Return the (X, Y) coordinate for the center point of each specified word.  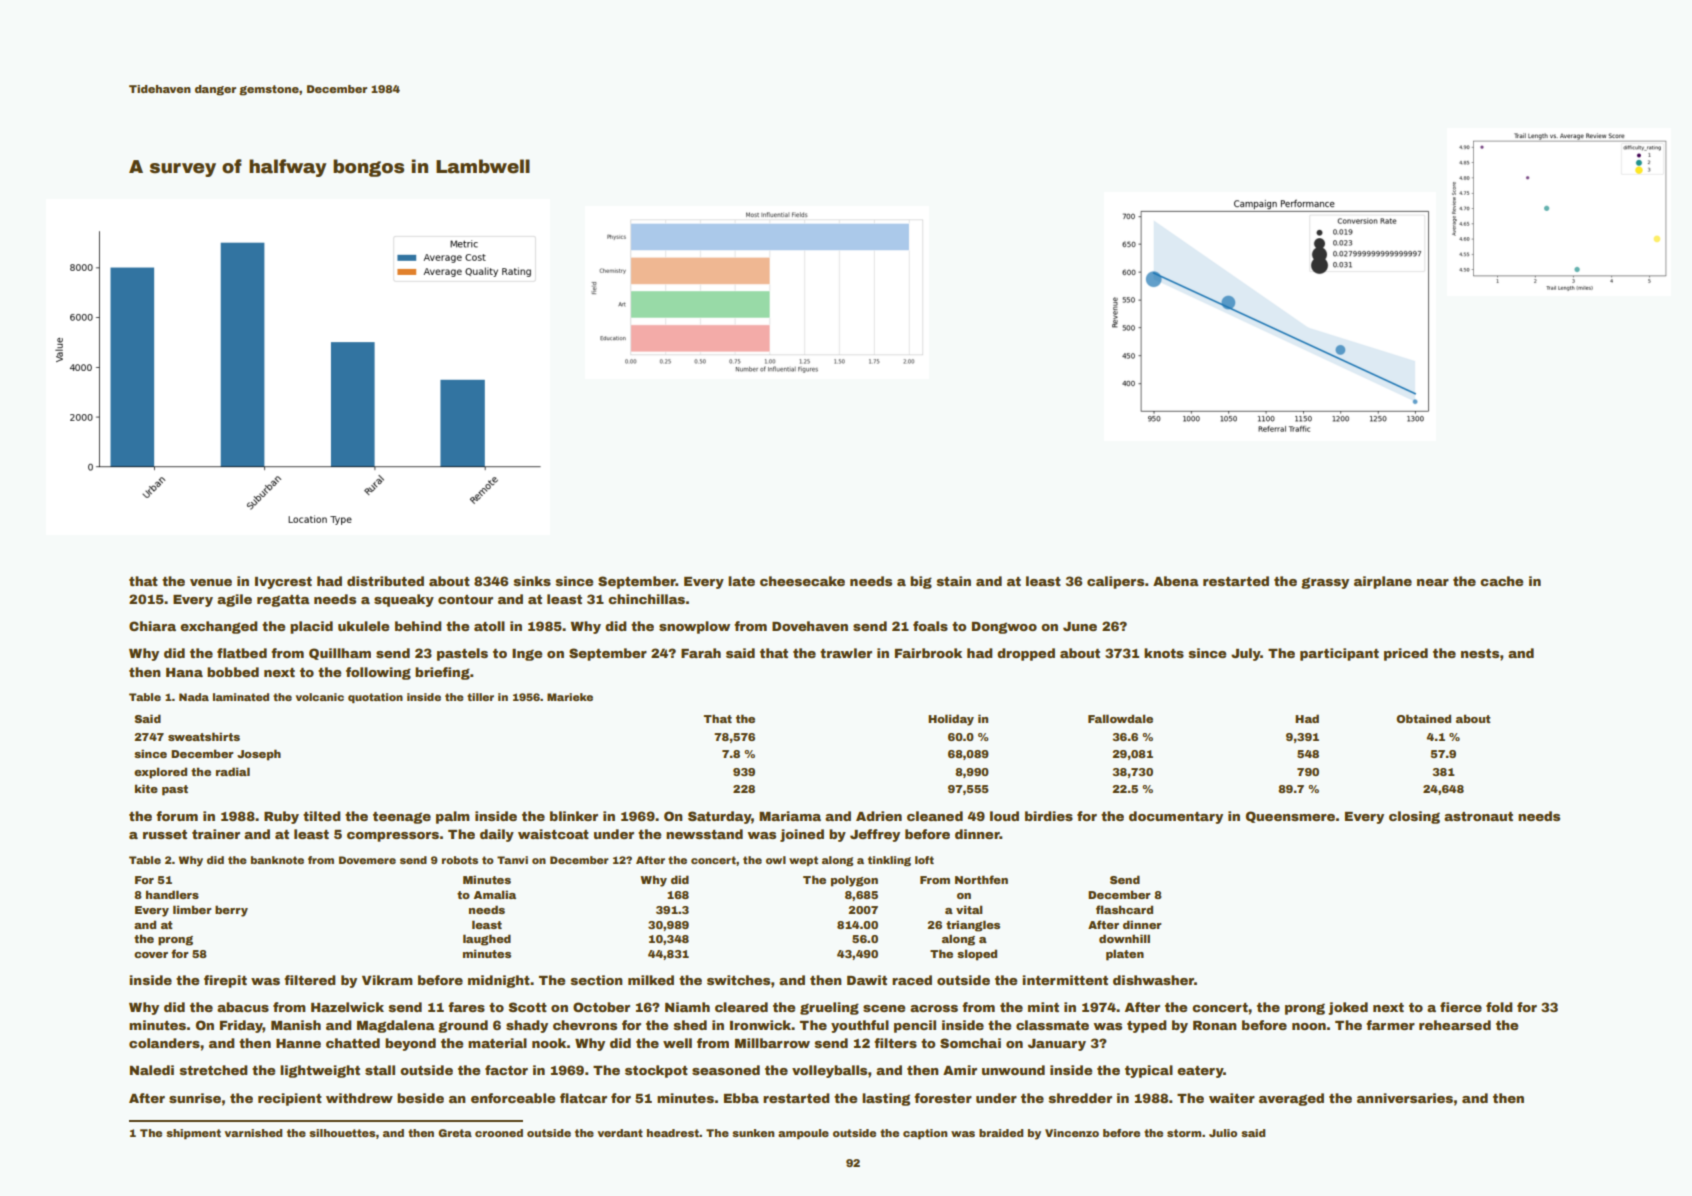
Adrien (879, 816)
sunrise (195, 1098)
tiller (480, 697)
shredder (1080, 1098)
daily (497, 835)
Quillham (340, 654)
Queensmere (1290, 817)
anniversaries (1405, 1098)
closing (1414, 817)
